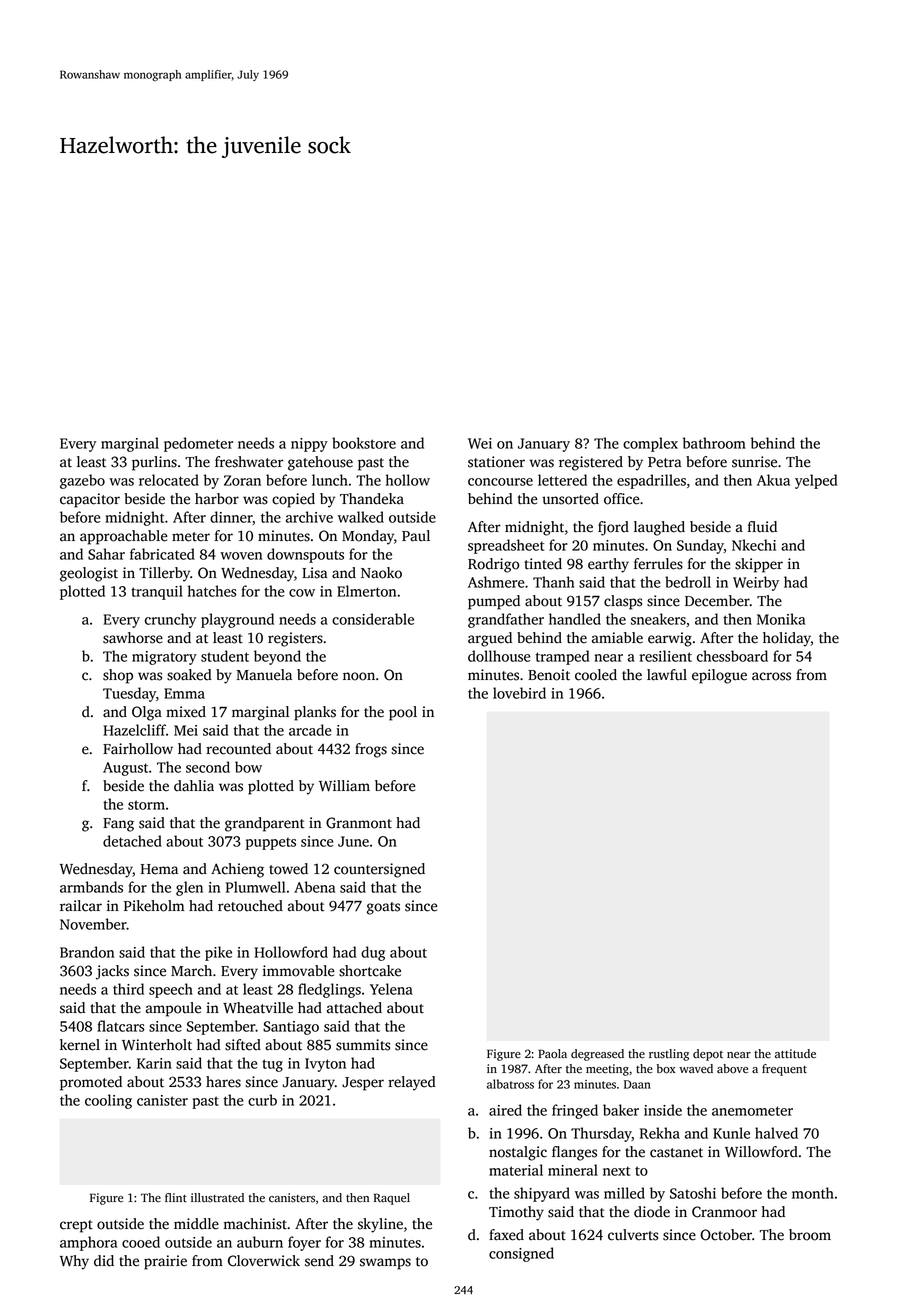  What do you see at coordinates (403, 713) in the screenshot?
I see `pool` at bounding box center [403, 713].
